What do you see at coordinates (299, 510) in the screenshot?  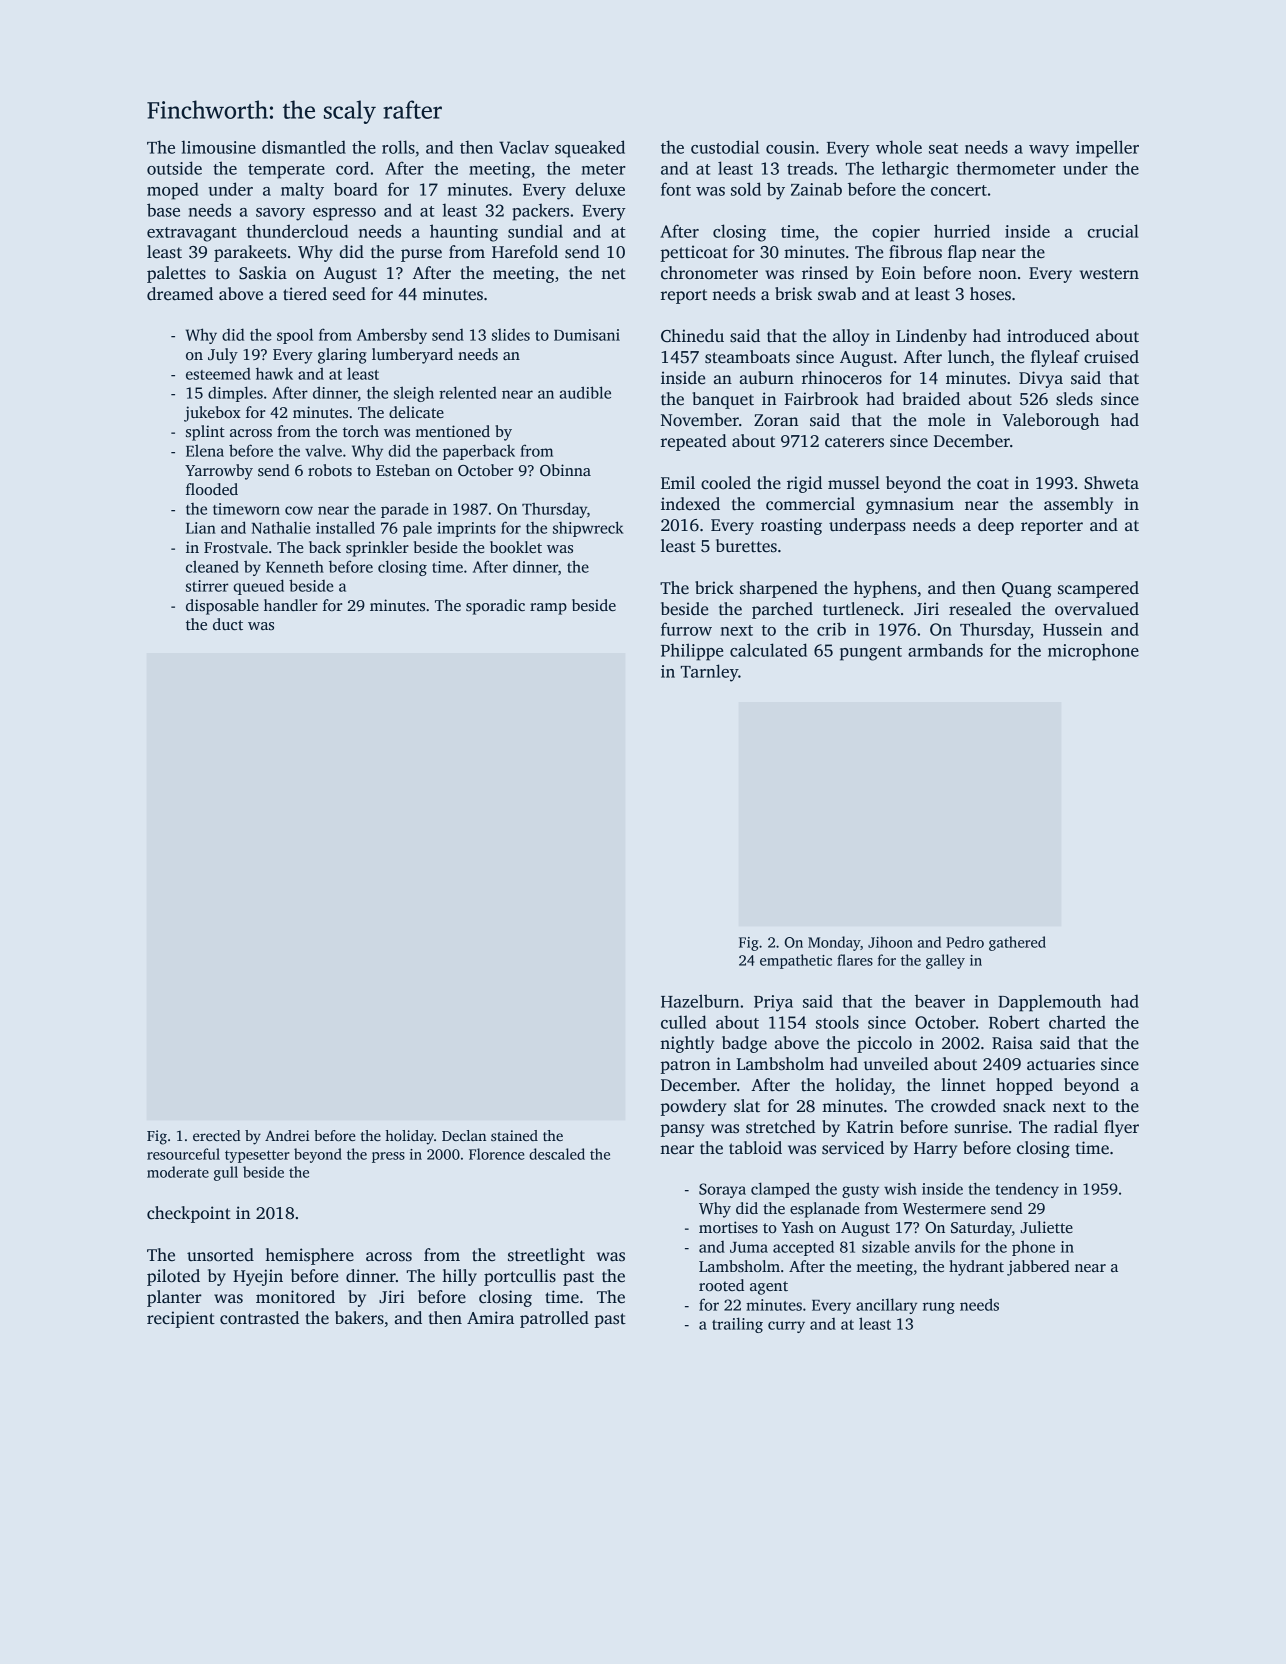 I see `cow` at bounding box center [299, 510].
